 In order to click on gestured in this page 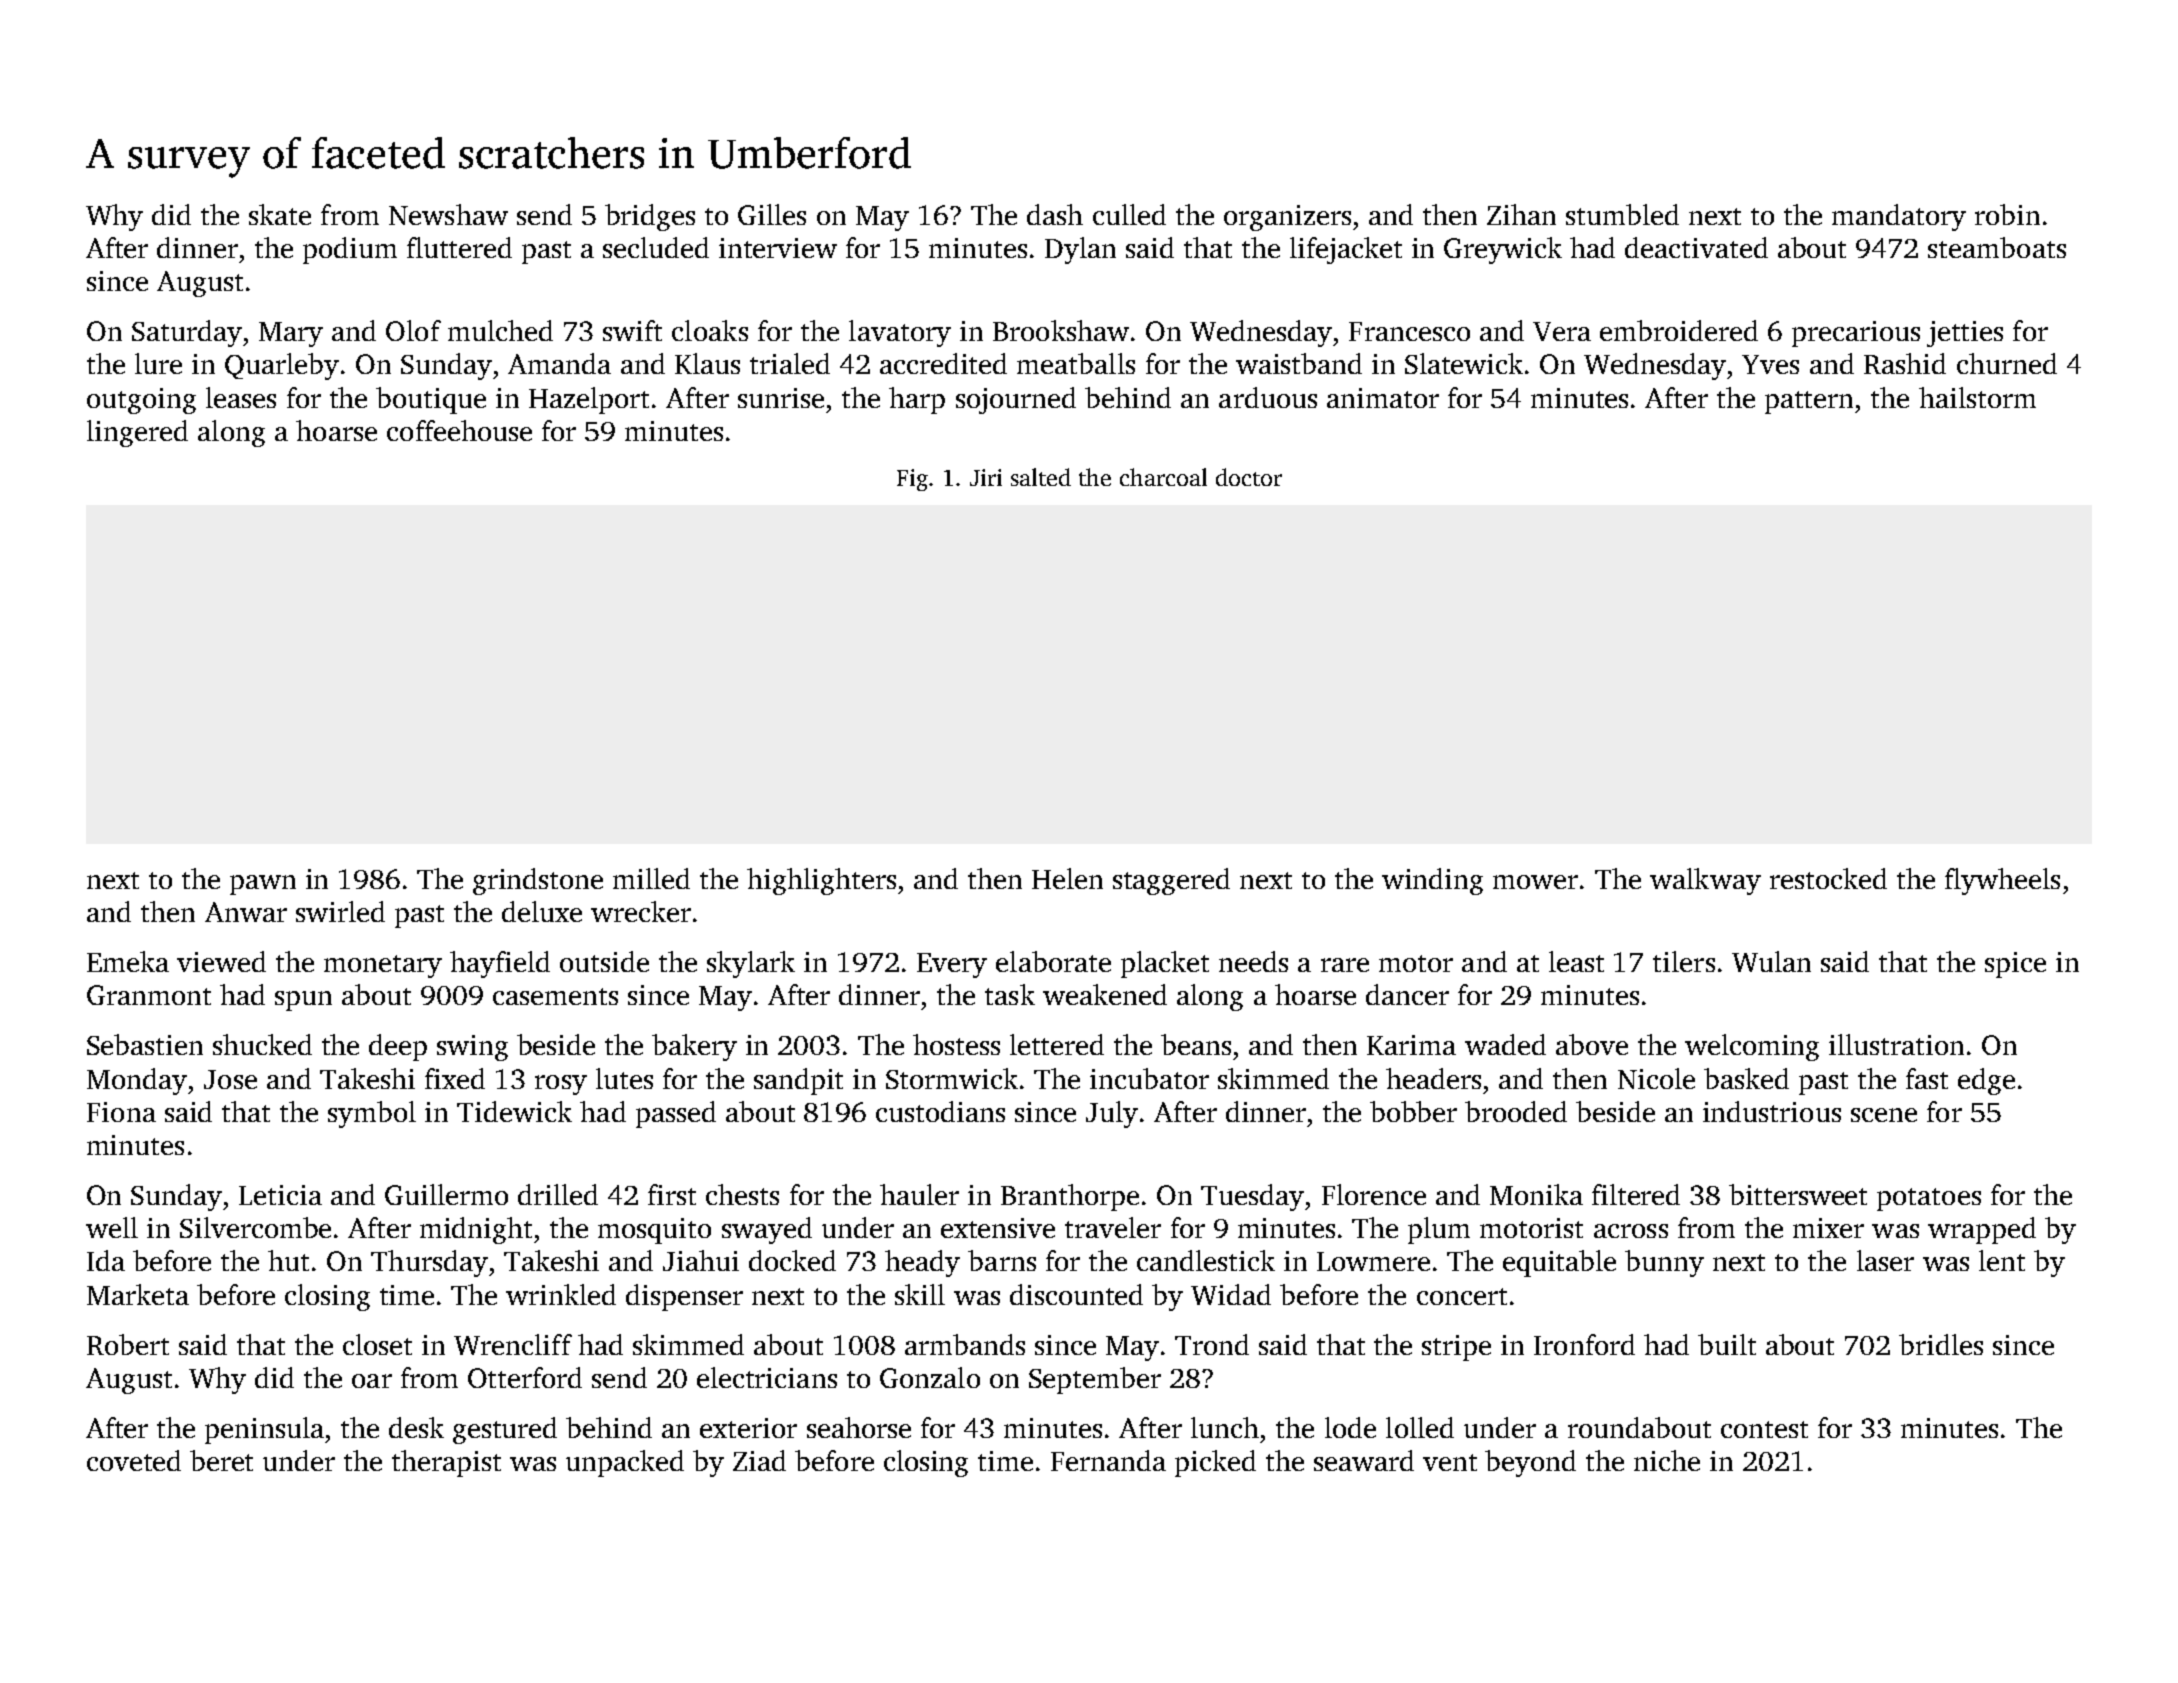, I will do `click(505, 1430)`.
